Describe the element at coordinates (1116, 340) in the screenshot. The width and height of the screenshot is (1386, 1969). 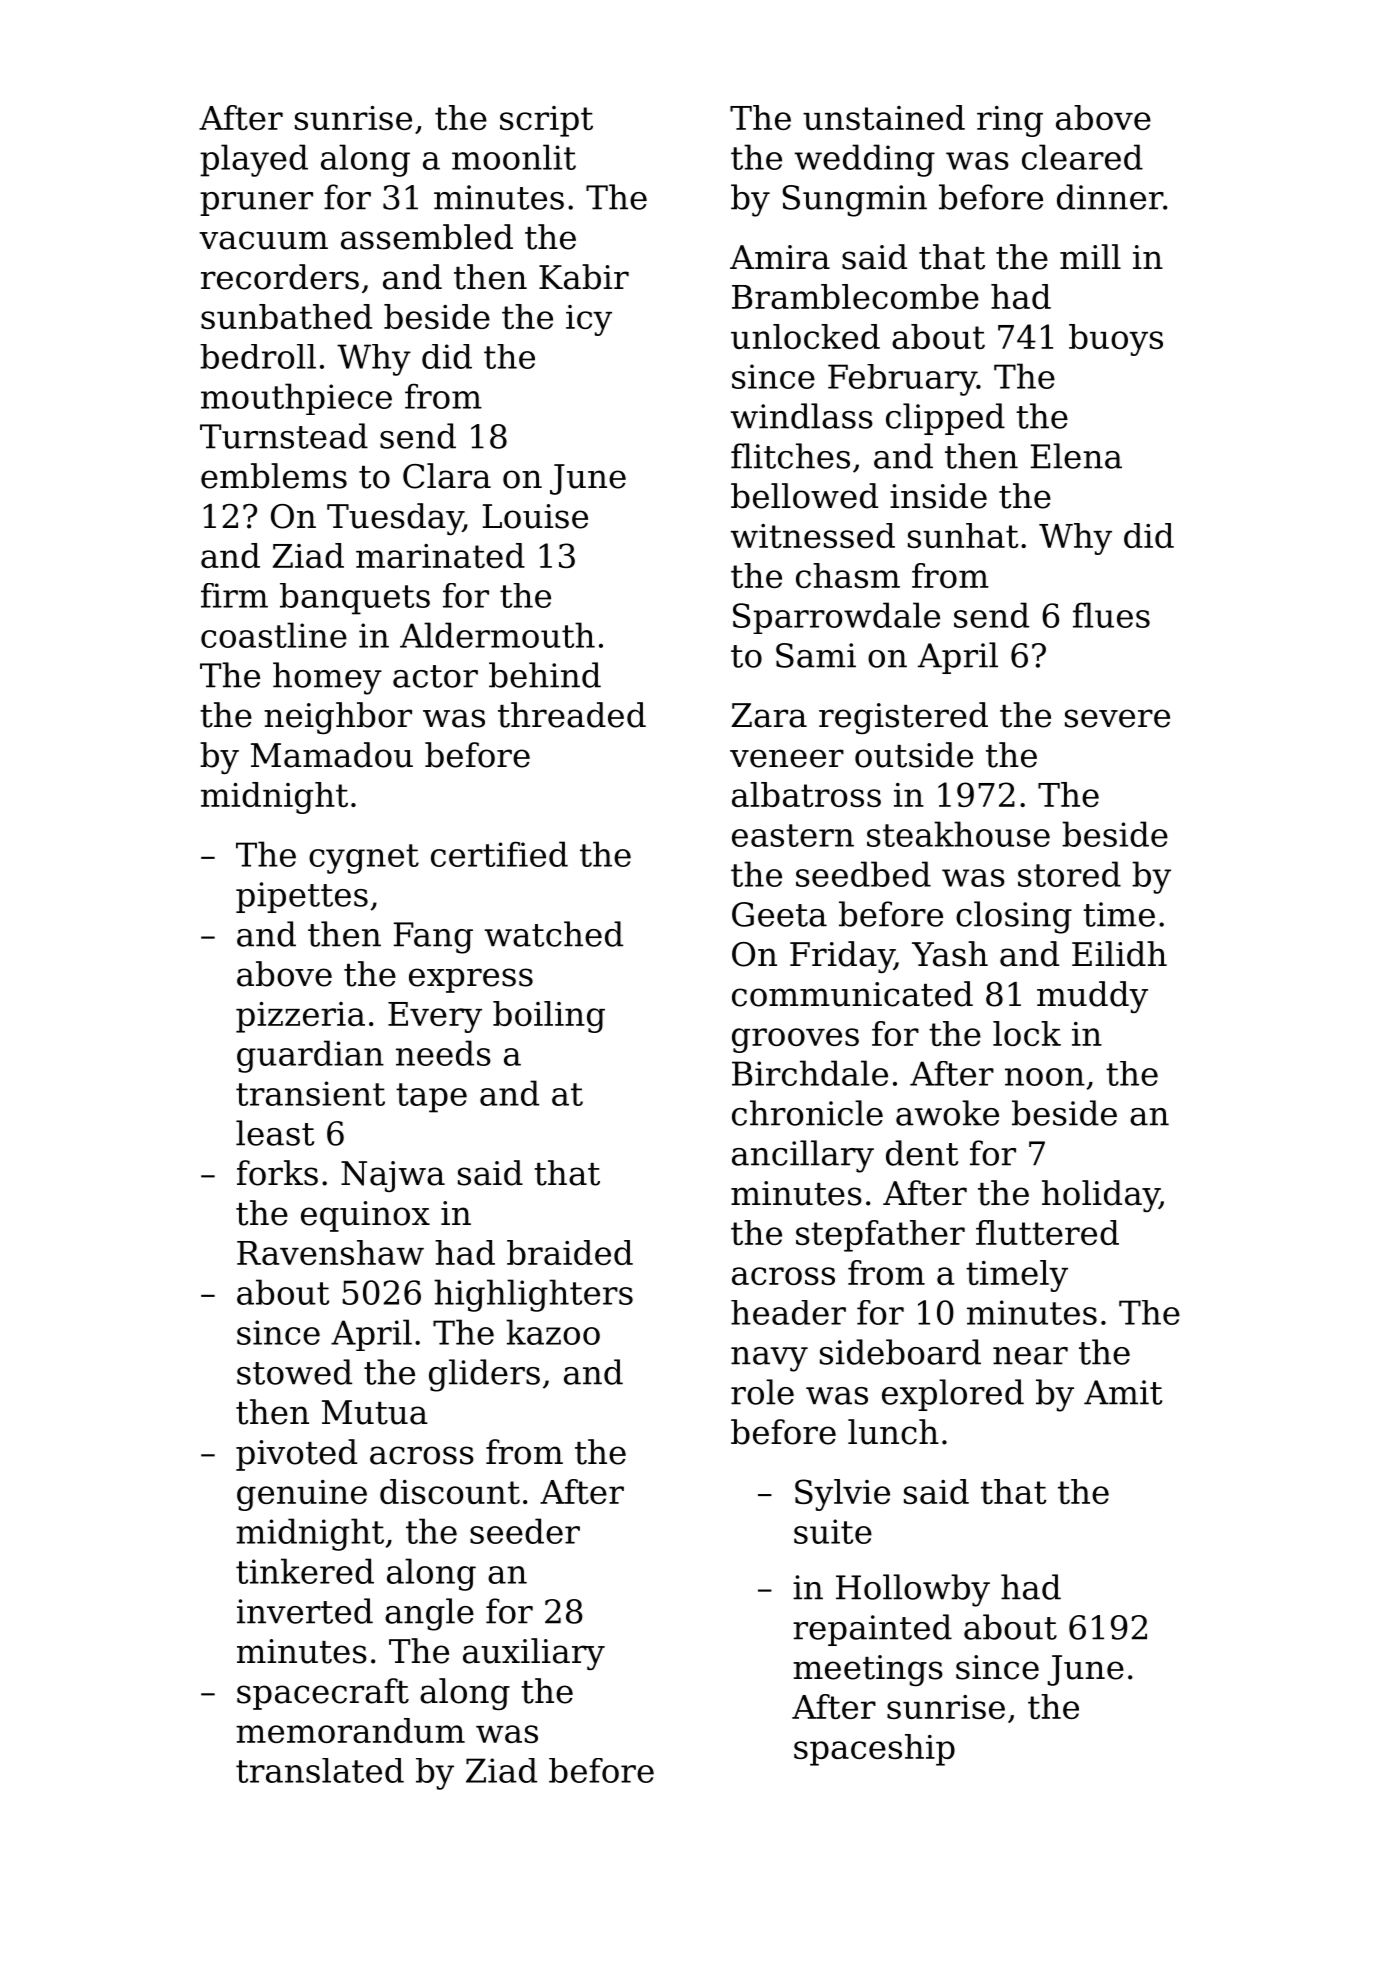
I see `buoys` at that location.
